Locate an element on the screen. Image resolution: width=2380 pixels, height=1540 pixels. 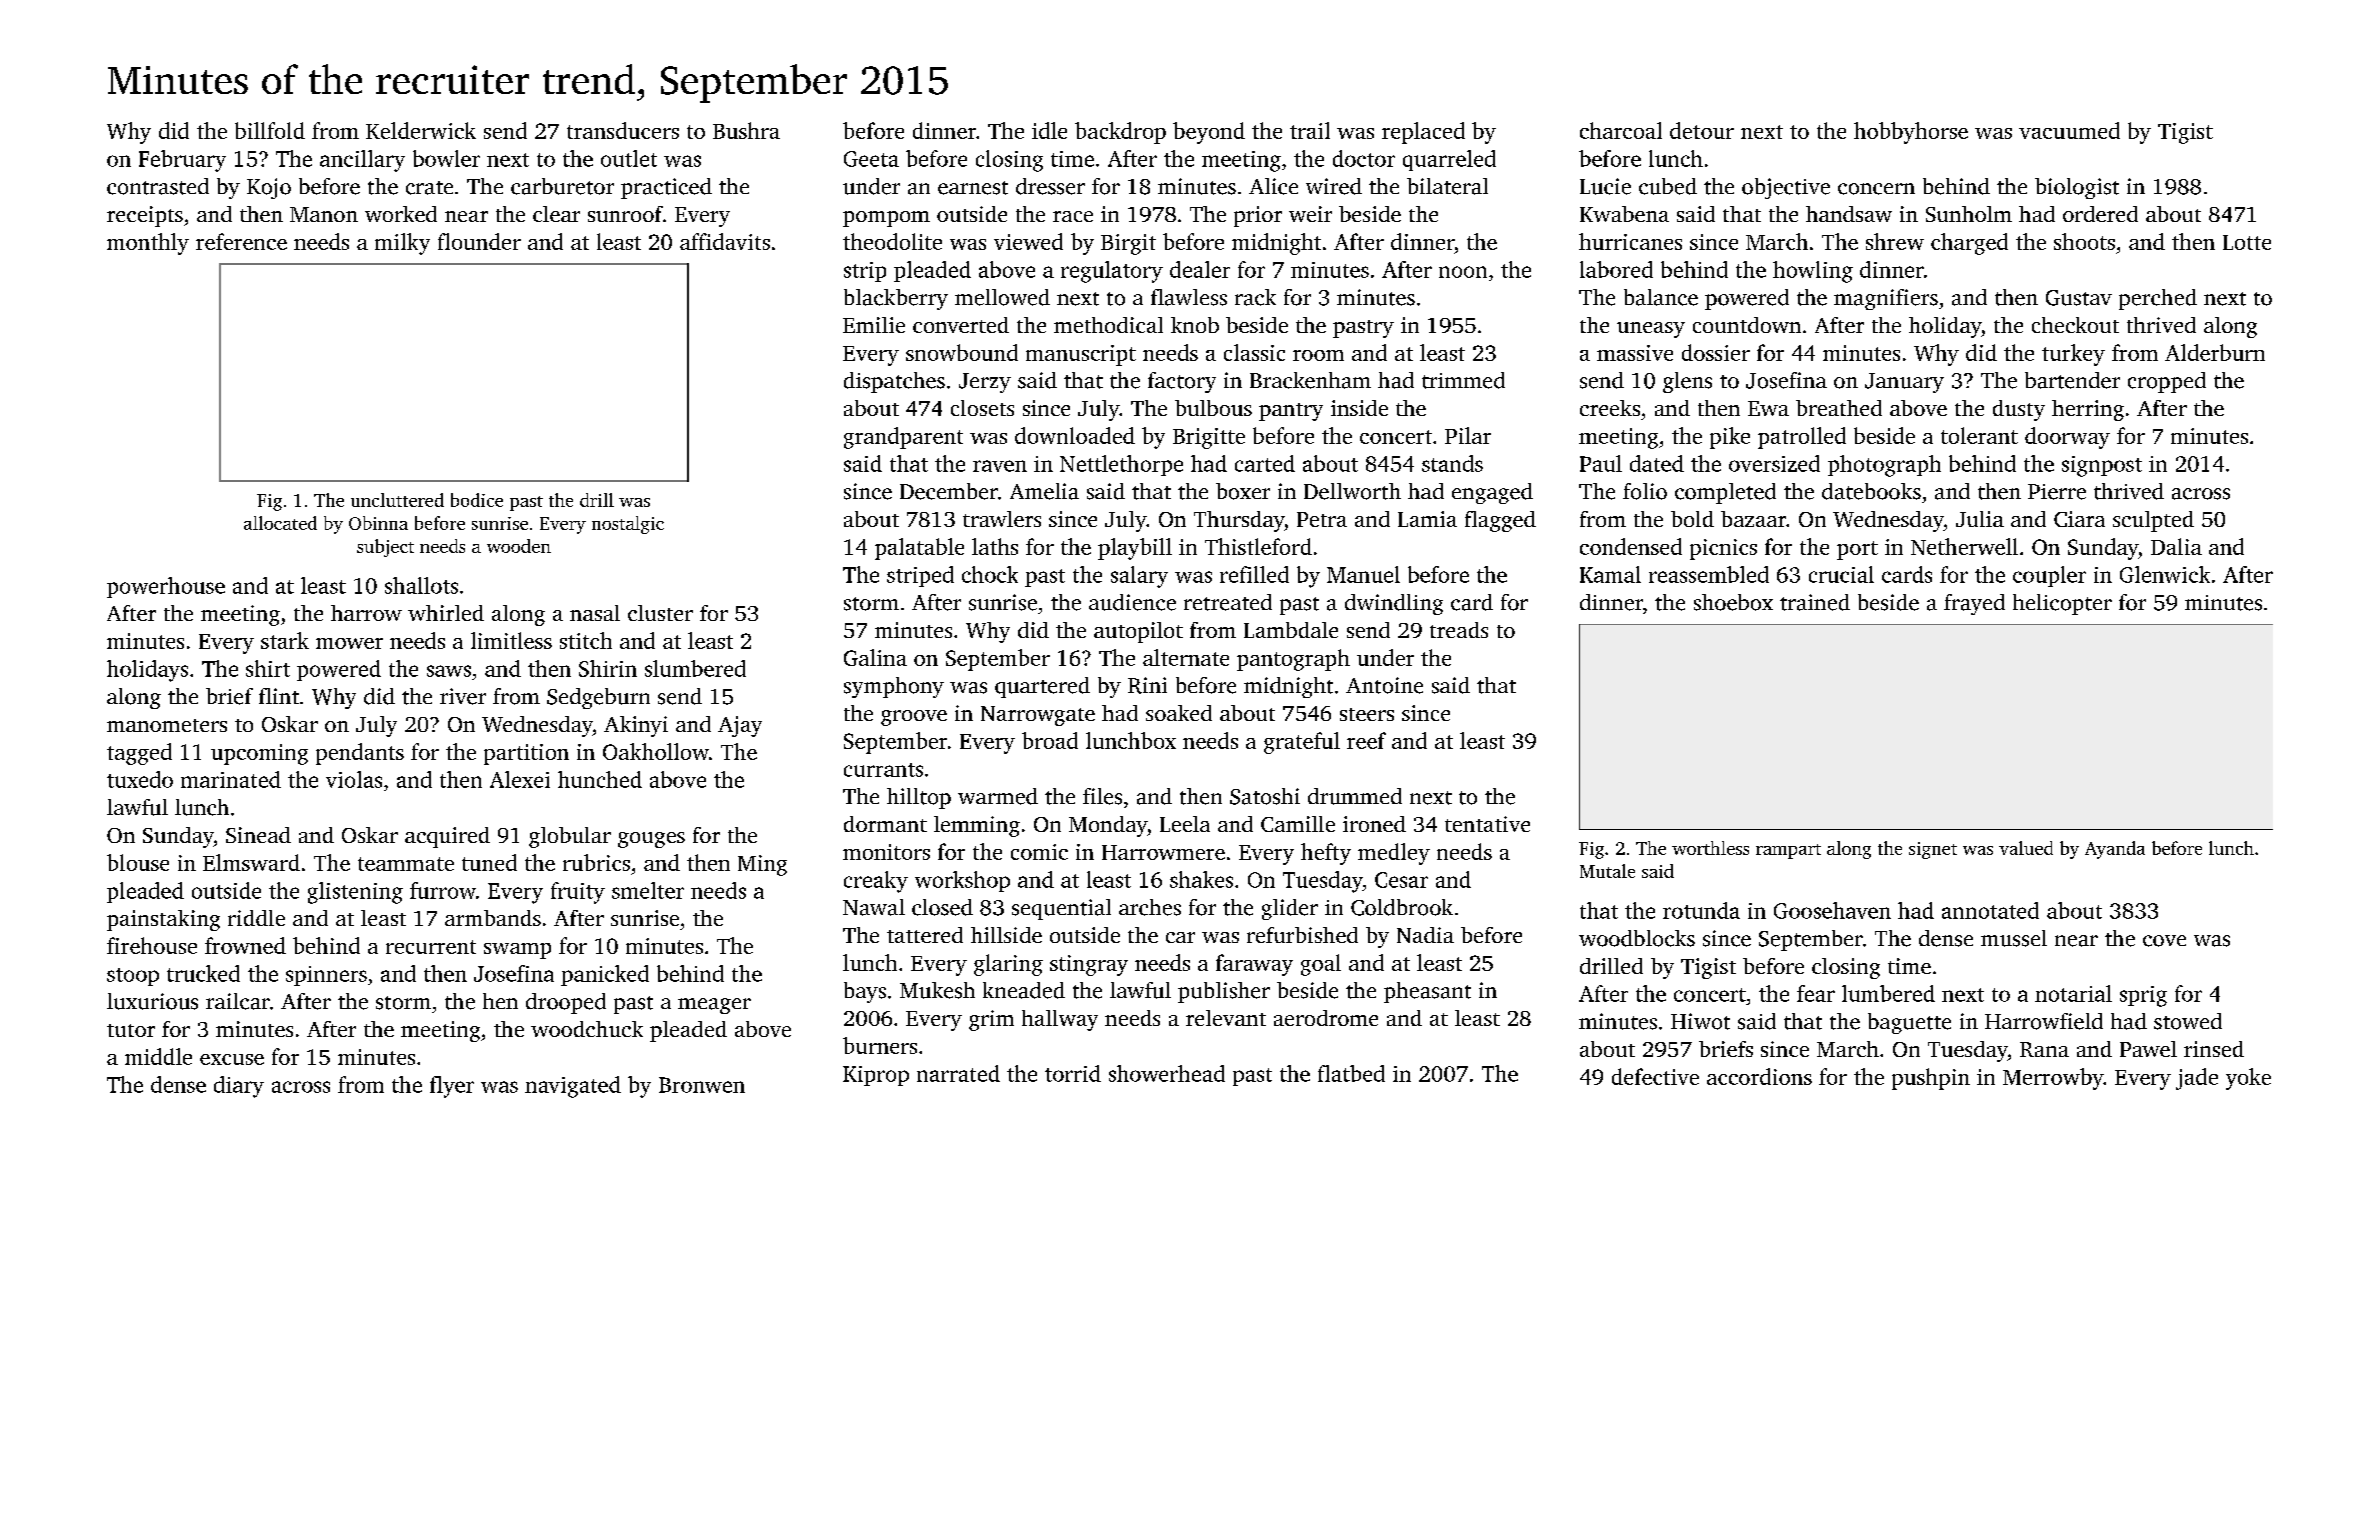
receipts is located at coordinates (145, 216).
